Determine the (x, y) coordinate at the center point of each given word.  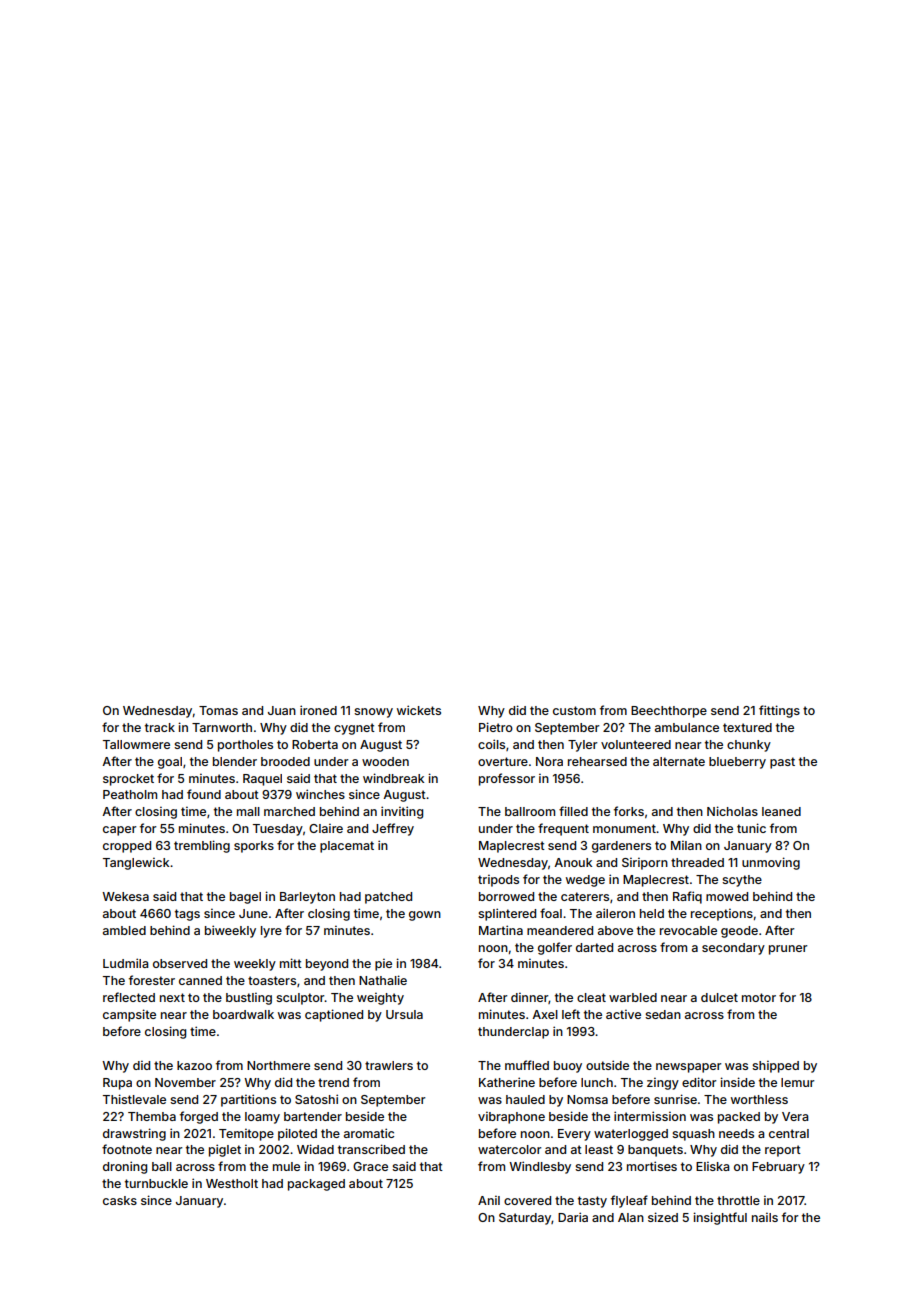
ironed (318, 710)
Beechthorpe (669, 712)
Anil (489, 1200)
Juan (282, 710)
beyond (327, 965)
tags (187, 915)
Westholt (232, 1183)
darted (594, 947)
